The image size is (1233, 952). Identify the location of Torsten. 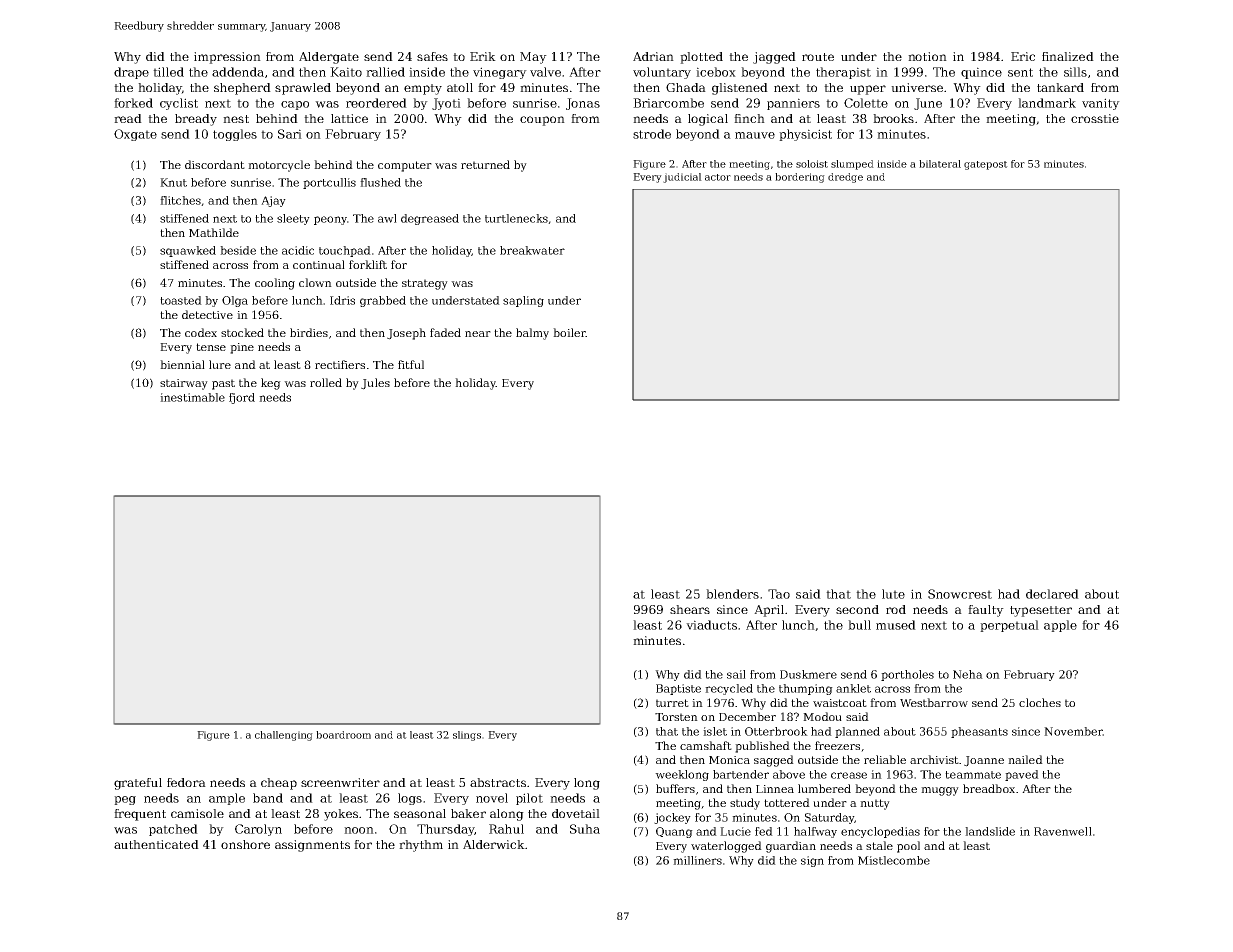
(676, 717).
